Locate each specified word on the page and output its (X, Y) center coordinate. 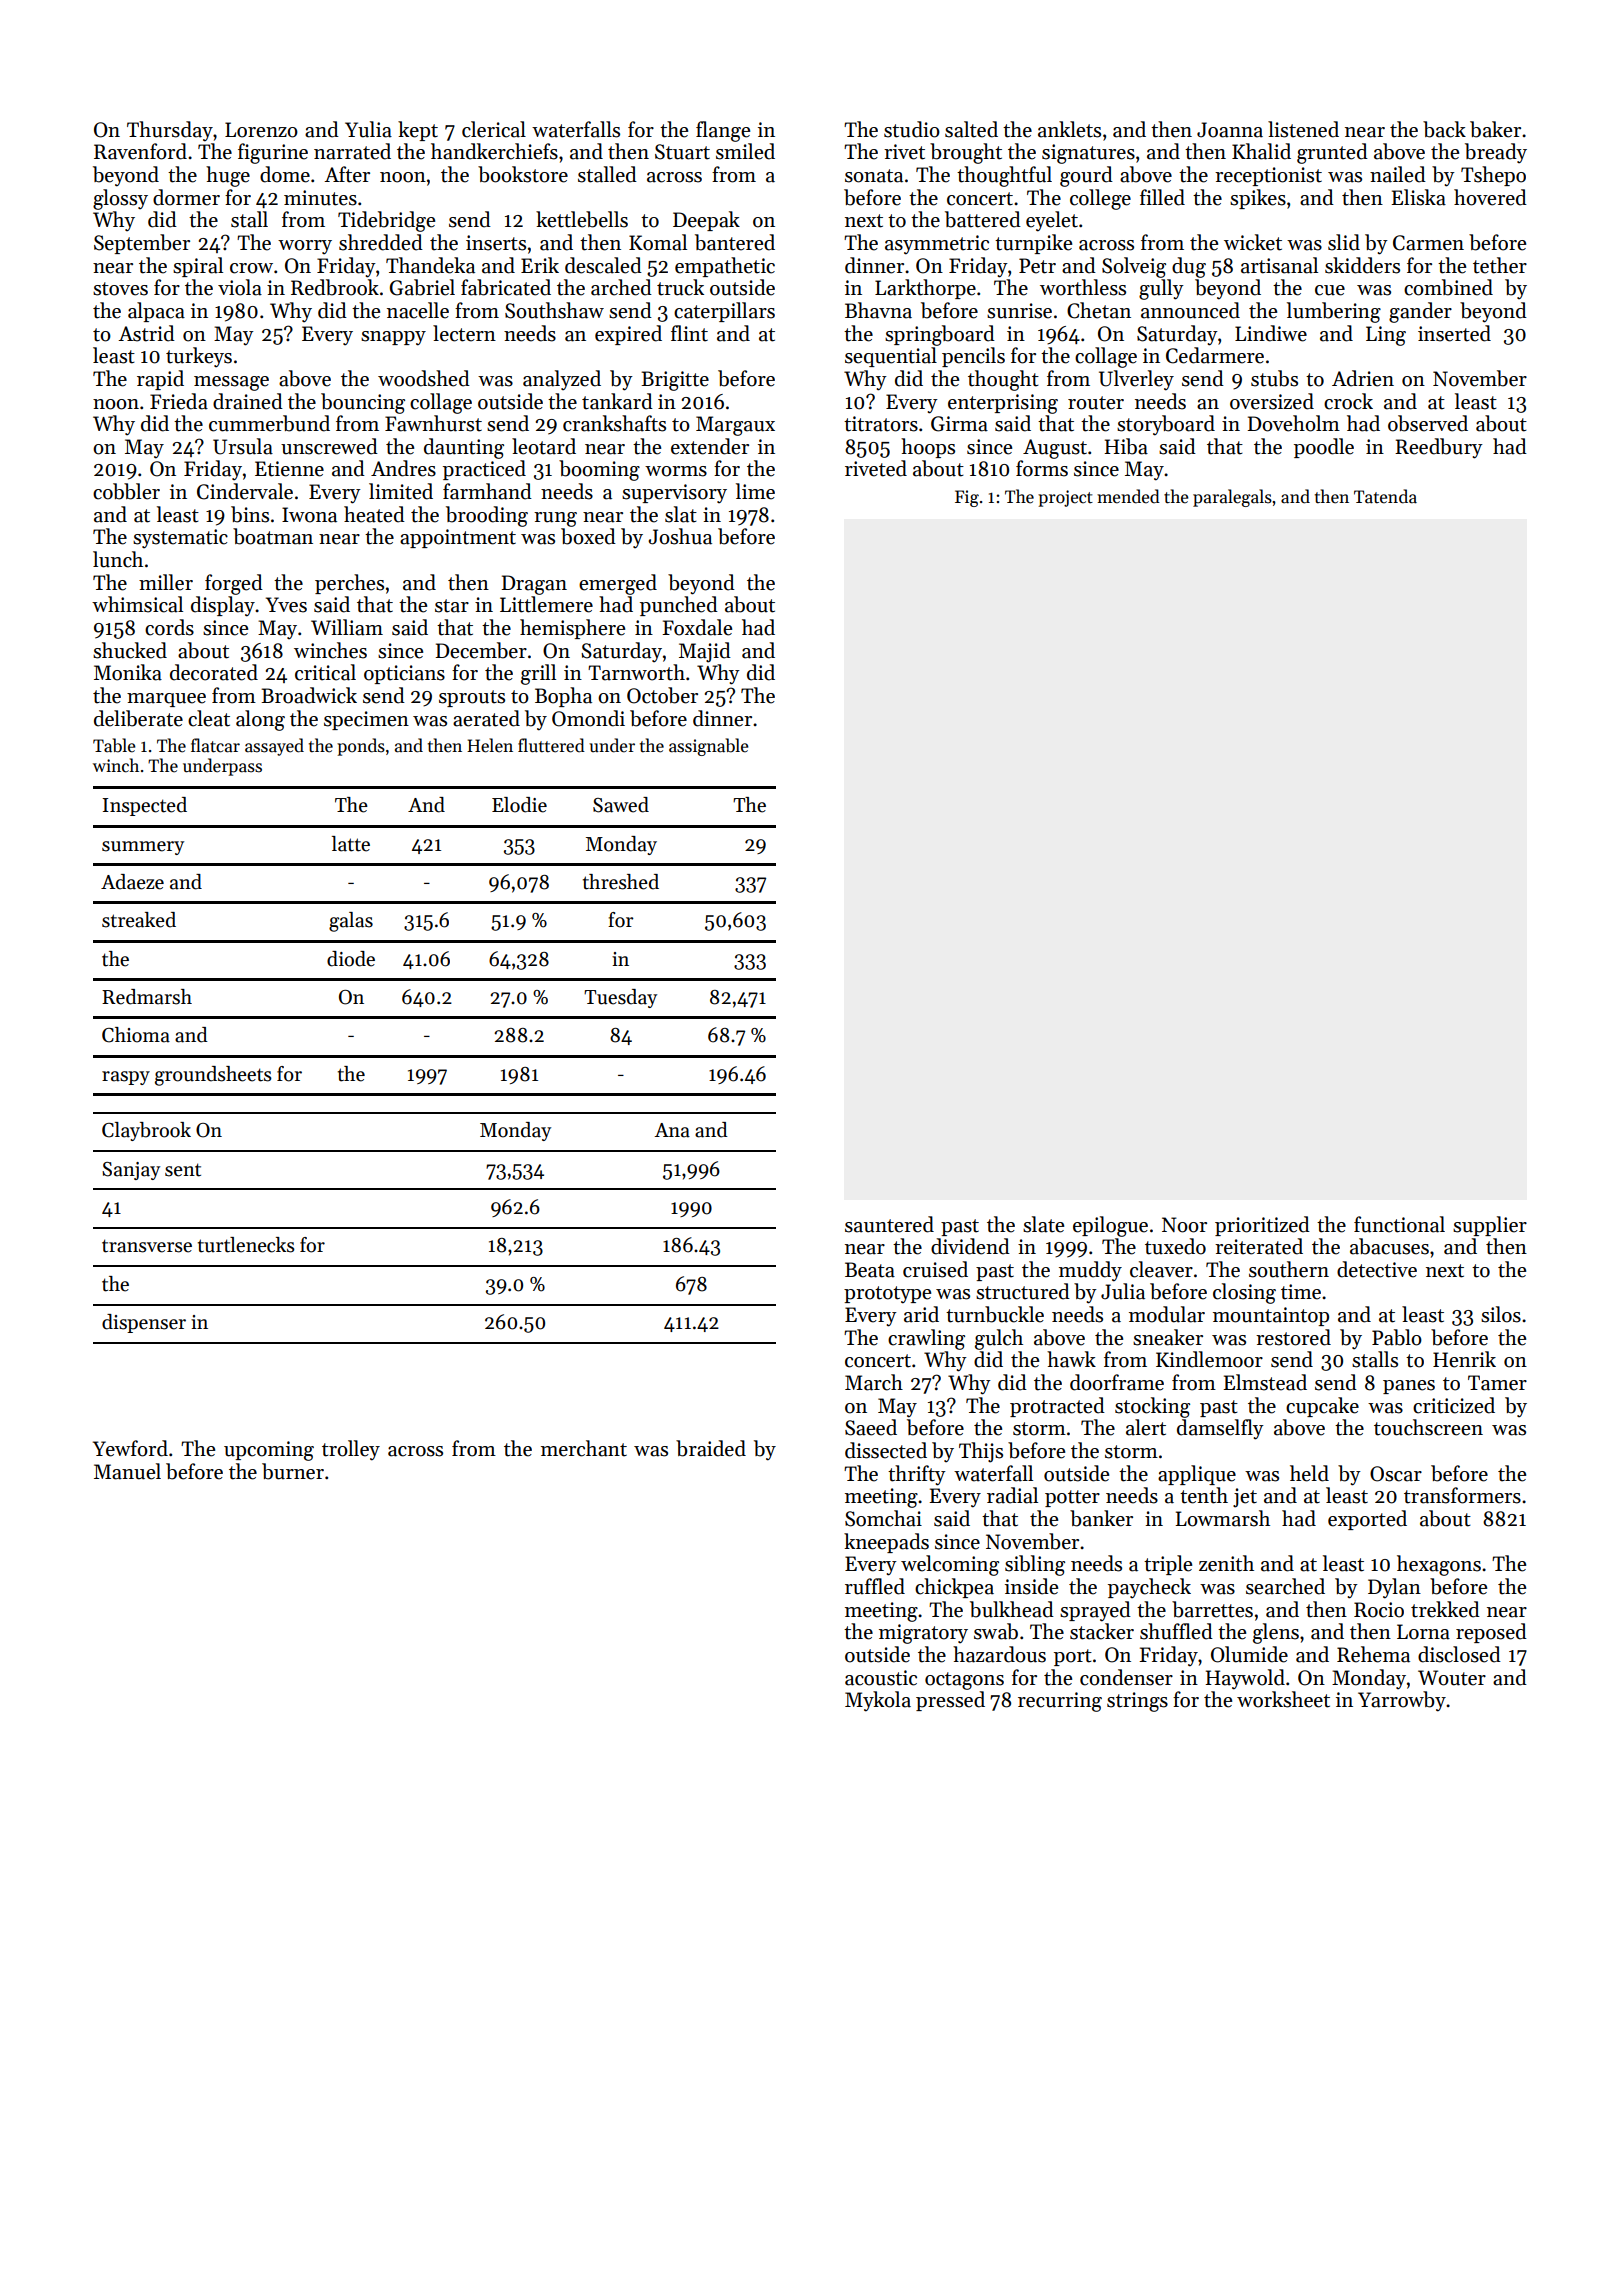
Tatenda (1385, 496)
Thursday (170, 131)
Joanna (1230, 130)
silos (1501, 1314)
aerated (486, 718)
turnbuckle (995, 1314)
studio (912, 129)
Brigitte (675, 381)
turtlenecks (246, 1245)
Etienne (289, 469)
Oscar (1396, 1474)
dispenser (144, 1323)
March (874, 1382)
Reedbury (1439, 448)
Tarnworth (636, 672)
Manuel (127, 1471)
